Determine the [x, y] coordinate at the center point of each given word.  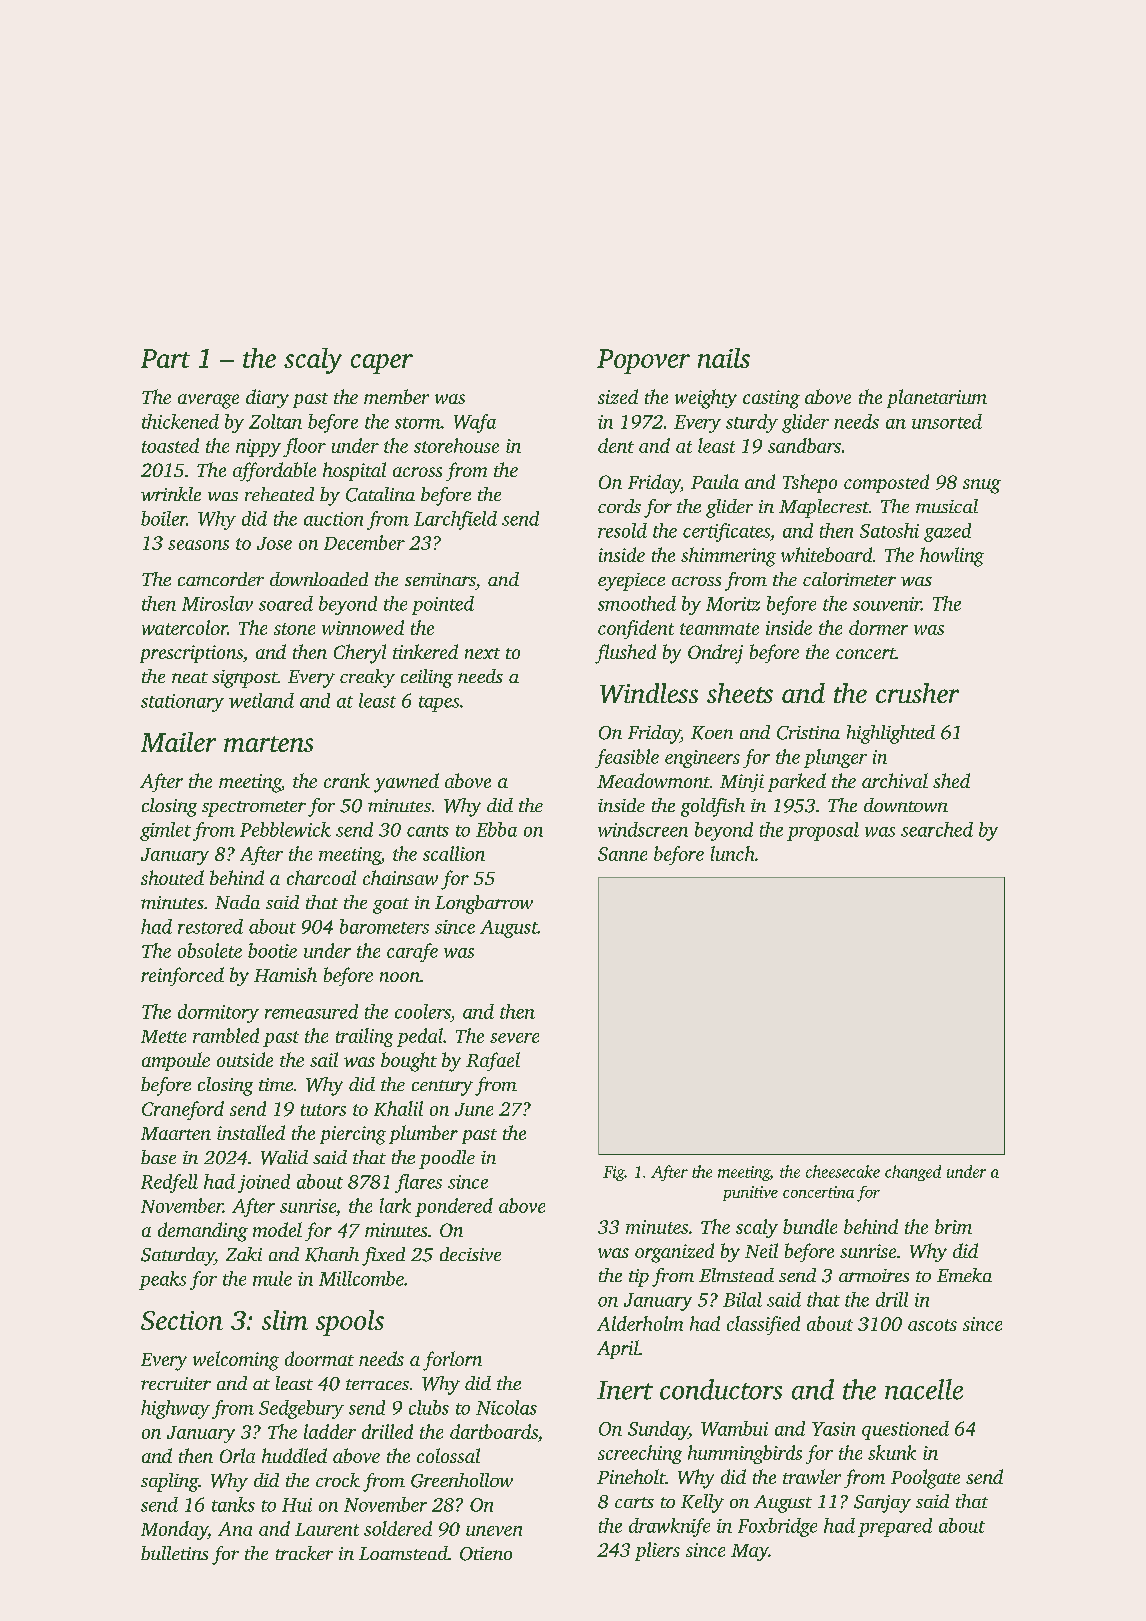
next [482, 653]
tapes [439, 704]
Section [182, 1320]
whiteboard [826, 554]
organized [674, 1253]
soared [286, 603]
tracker [304, 1553]
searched [937, 829]
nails [724, 358]
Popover [643, 361]
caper [382, 364]
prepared [895, 1527]
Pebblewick [285, 829]
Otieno [486, 1554]
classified [763, 1325]
